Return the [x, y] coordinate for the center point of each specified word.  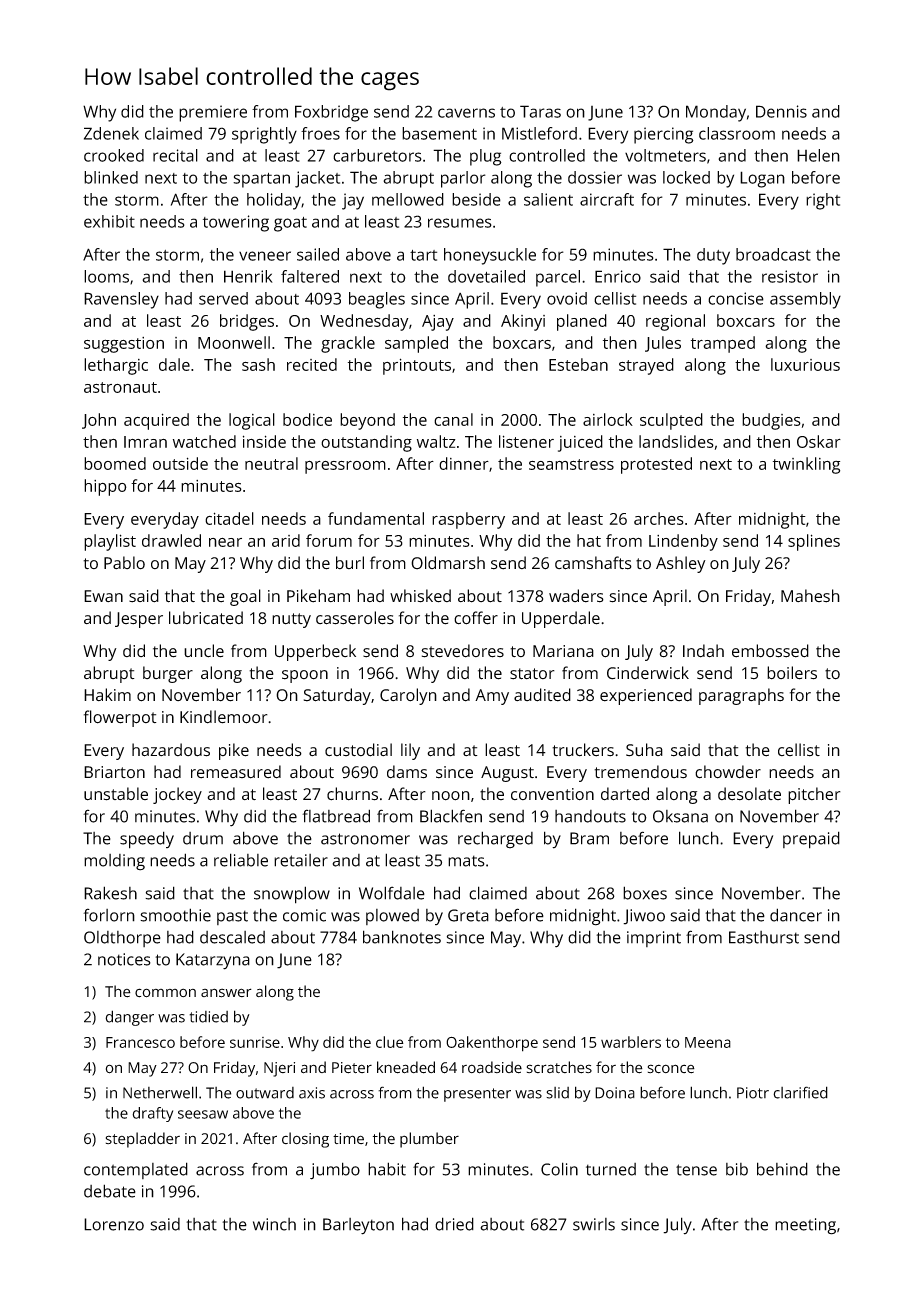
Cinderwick [648, 673]
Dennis [781, 111]
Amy [492, 697]
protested [656, 465]
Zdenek [111, 133]
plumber [429, 1140]
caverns [466, 113]
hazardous [171, 750]
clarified [800, 1092]
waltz [436, 441]
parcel [558, 278]
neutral [271, 463]
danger [129, 1018]
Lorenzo [114, 1224]
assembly [805, 300]
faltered [310, 276]
